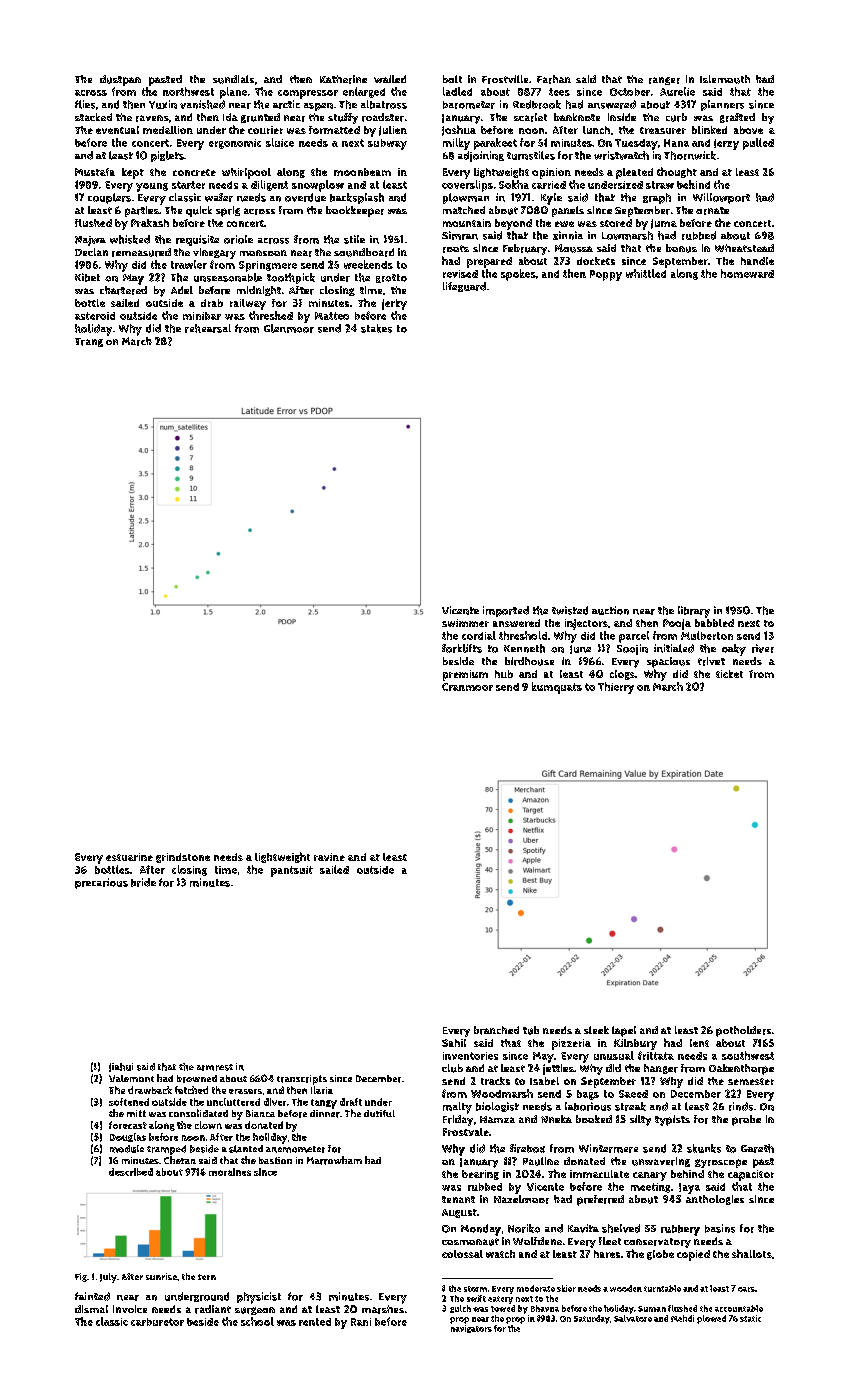 The height and width of the document is (1400, 849). What do you see at coordinates (646, 273) in the document?
I see `whittled` at bounding box center [646, 273].
